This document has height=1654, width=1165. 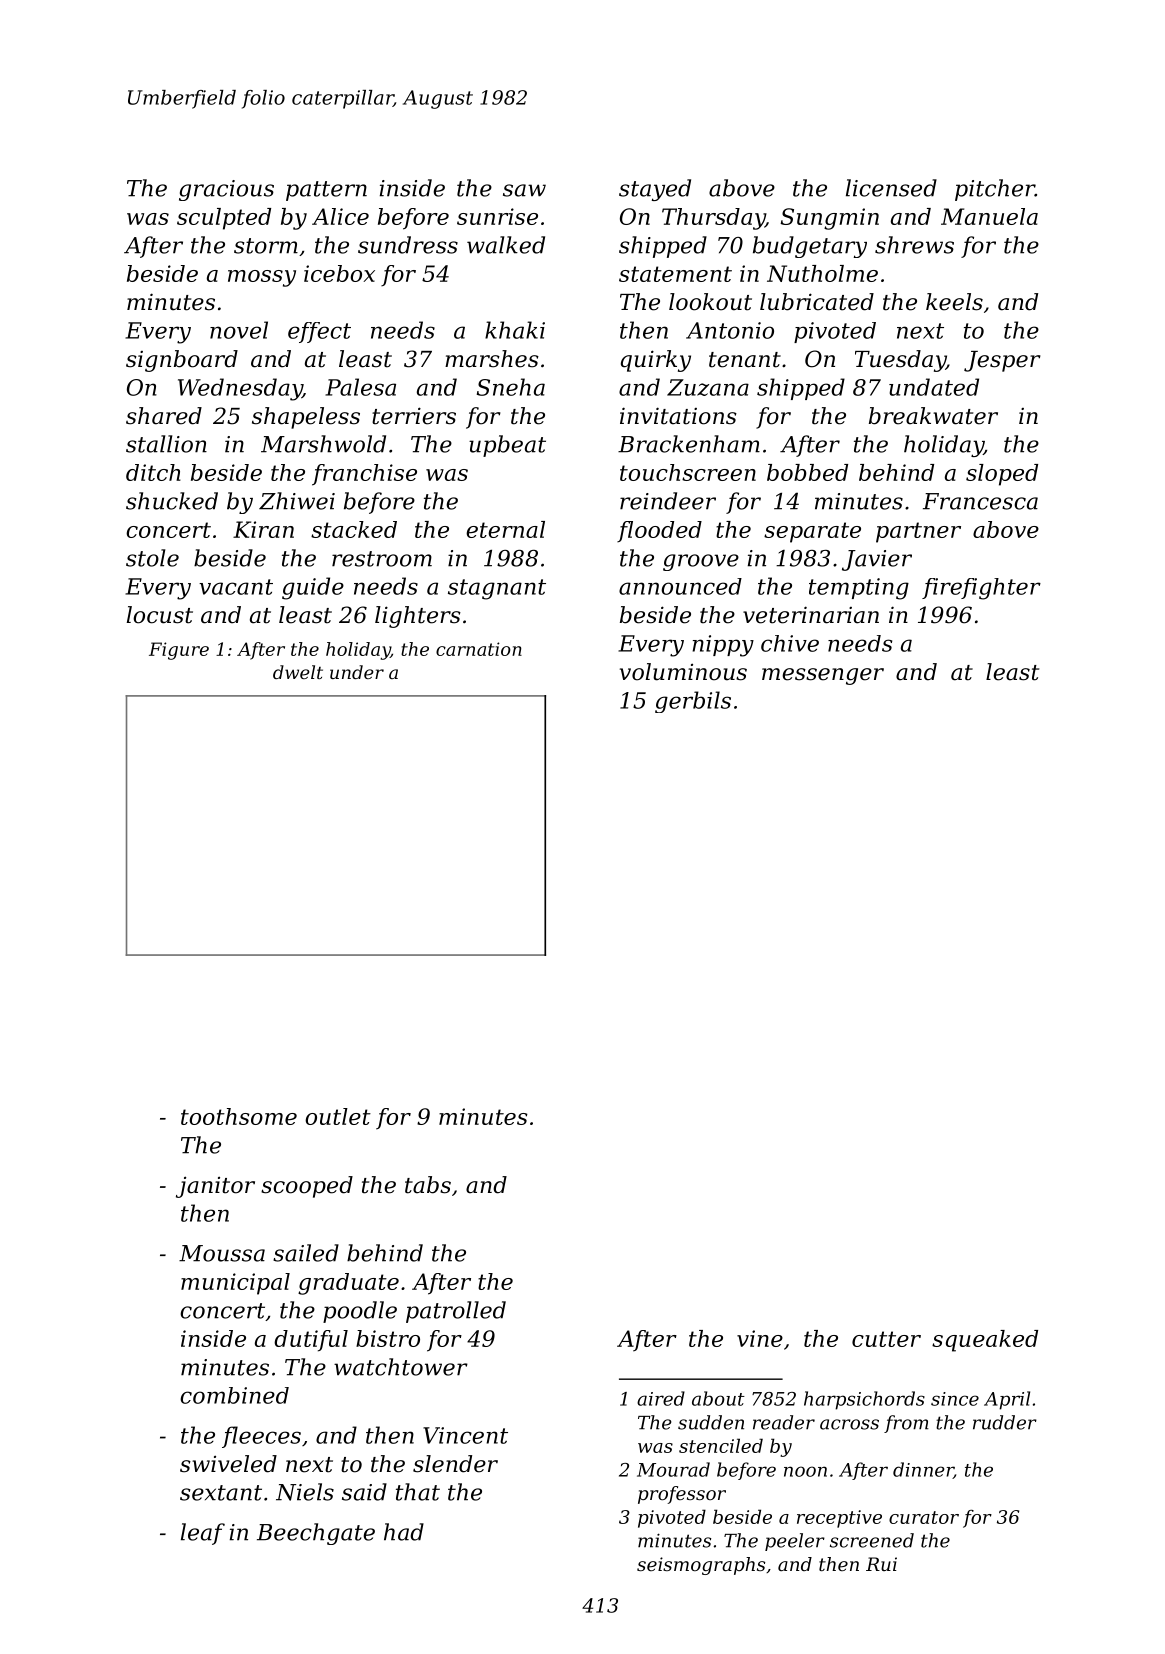 I want to click on gerbils, so click(x=693, y=702).
